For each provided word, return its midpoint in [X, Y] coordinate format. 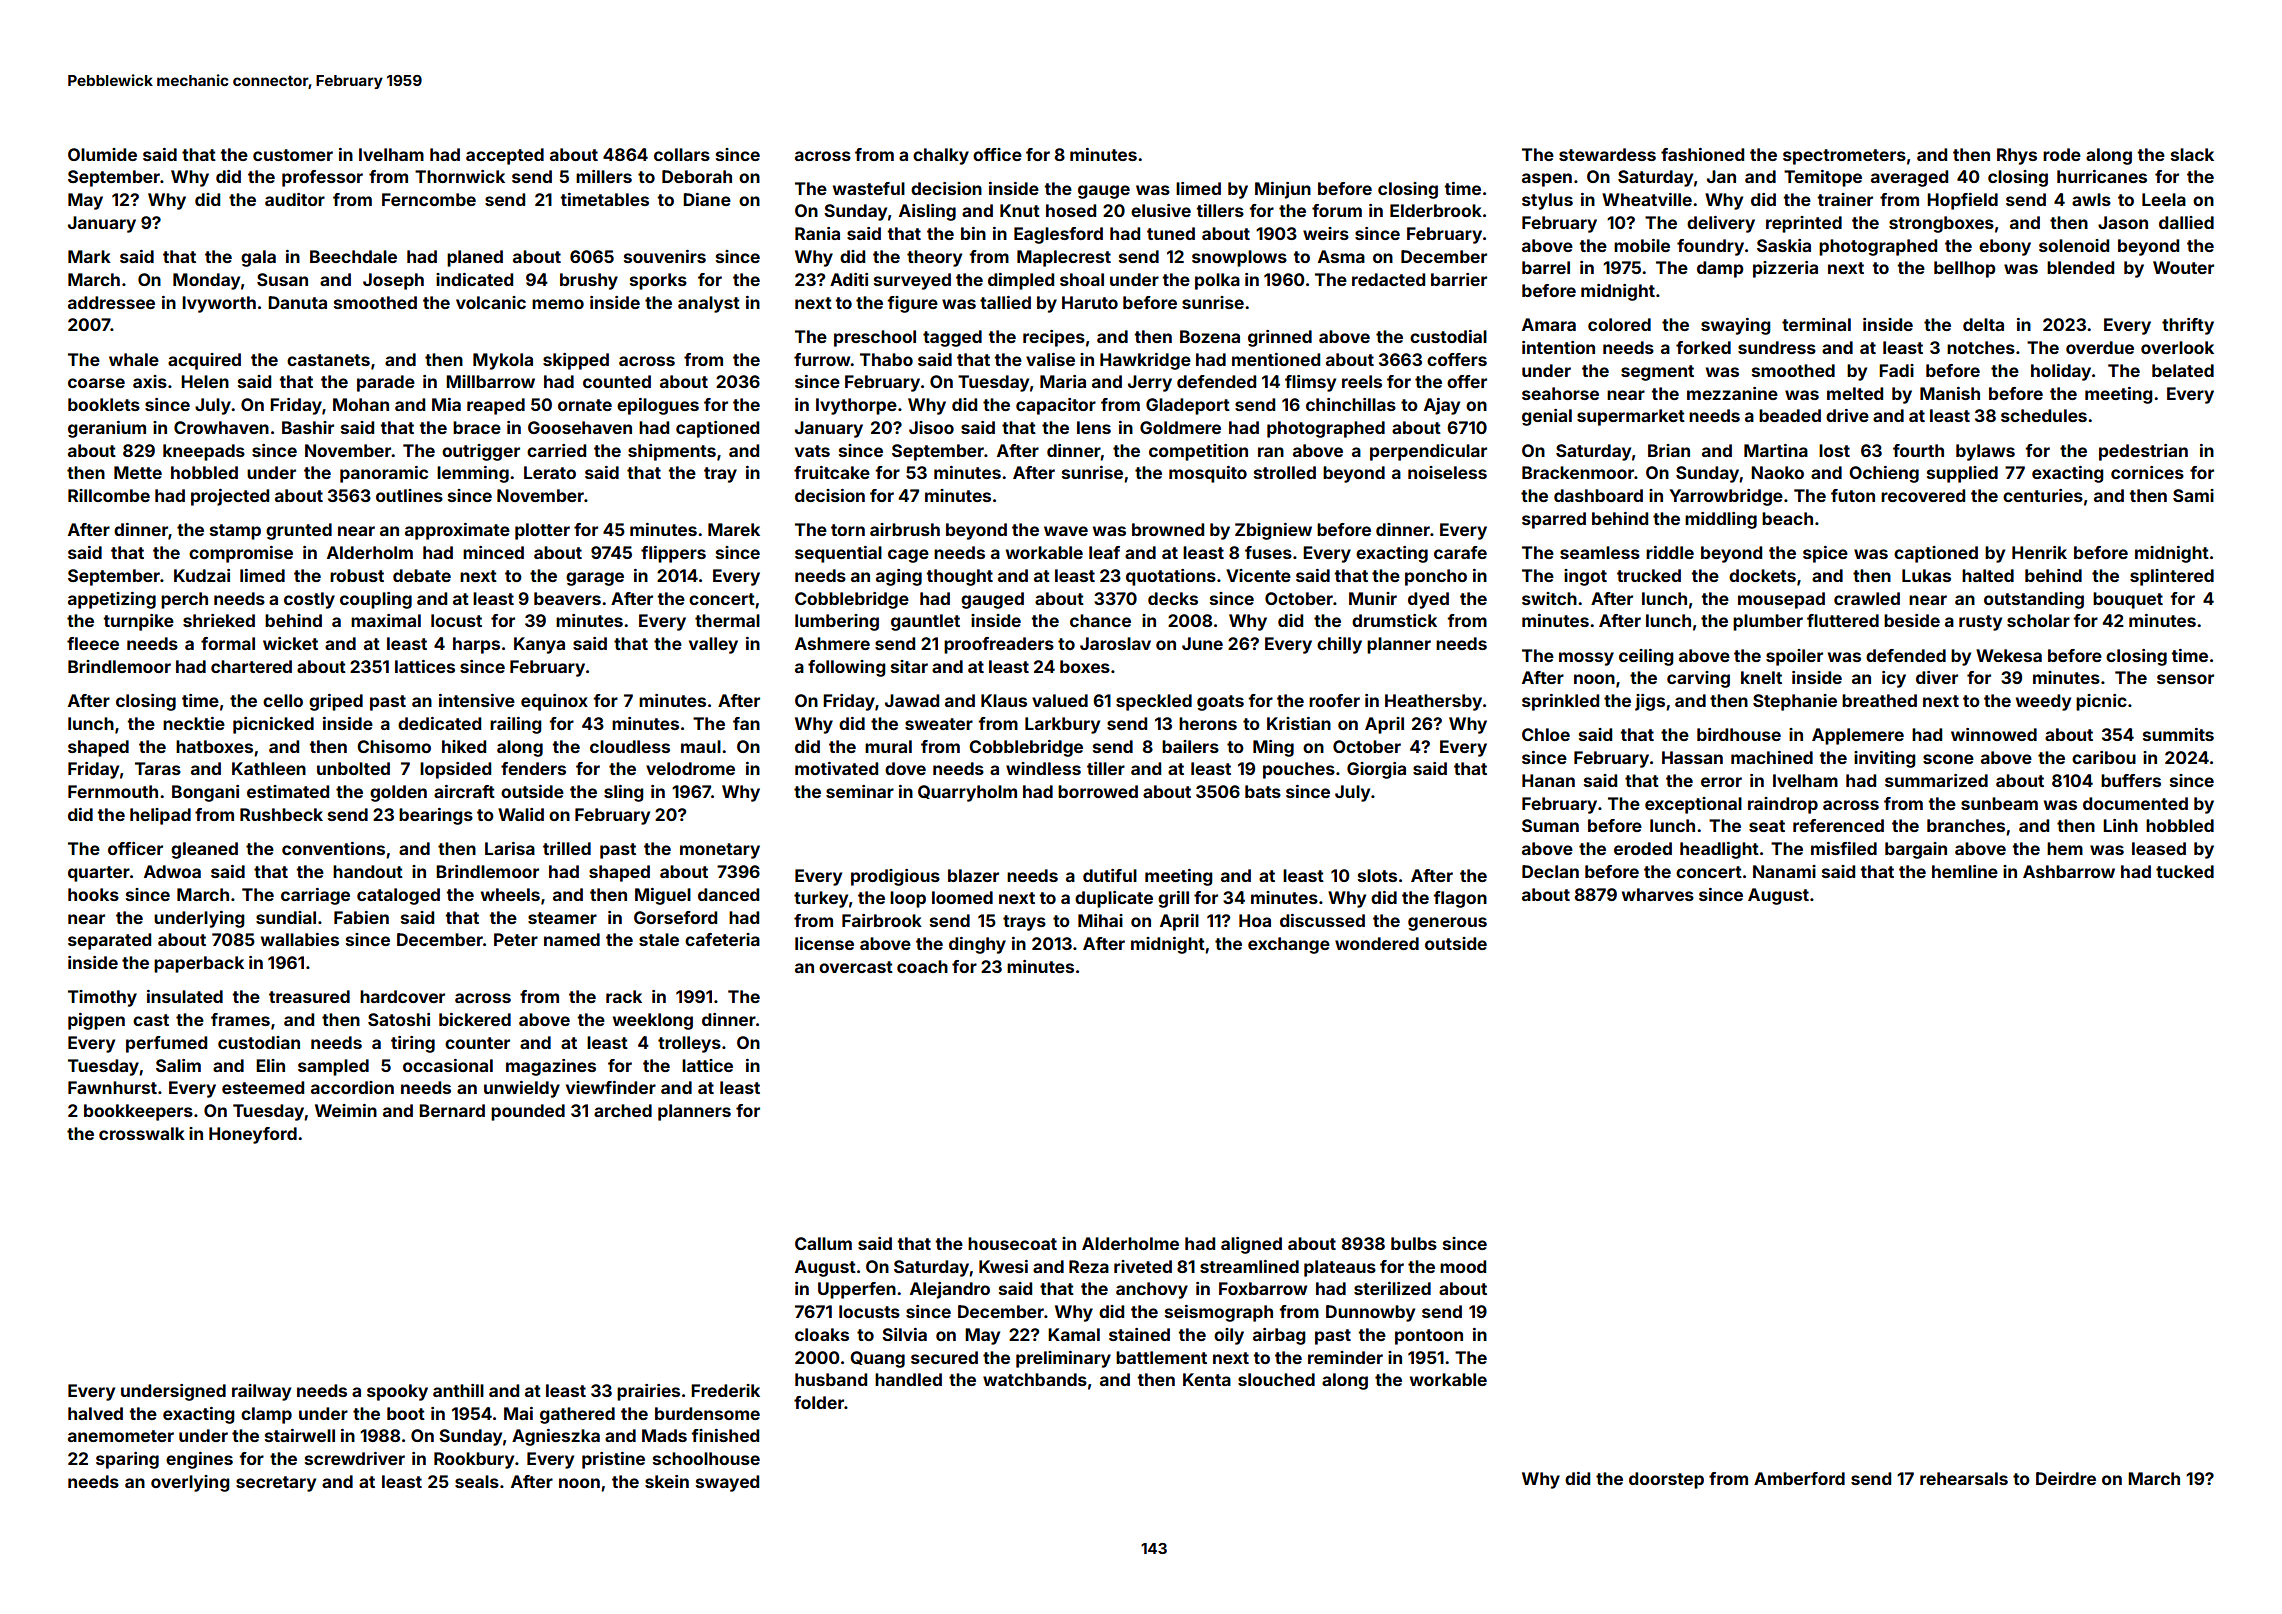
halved [95, 1413]
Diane [707, 199]
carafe [1460, 552]
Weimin [346, 1110]
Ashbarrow [2069, 871]
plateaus [1340, 1268]
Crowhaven [221, 427]
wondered [1377, 943]
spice [1825, 554]
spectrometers [1844, 157]
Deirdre [2066, 1478]
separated [109, 941]
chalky [941, 156]
